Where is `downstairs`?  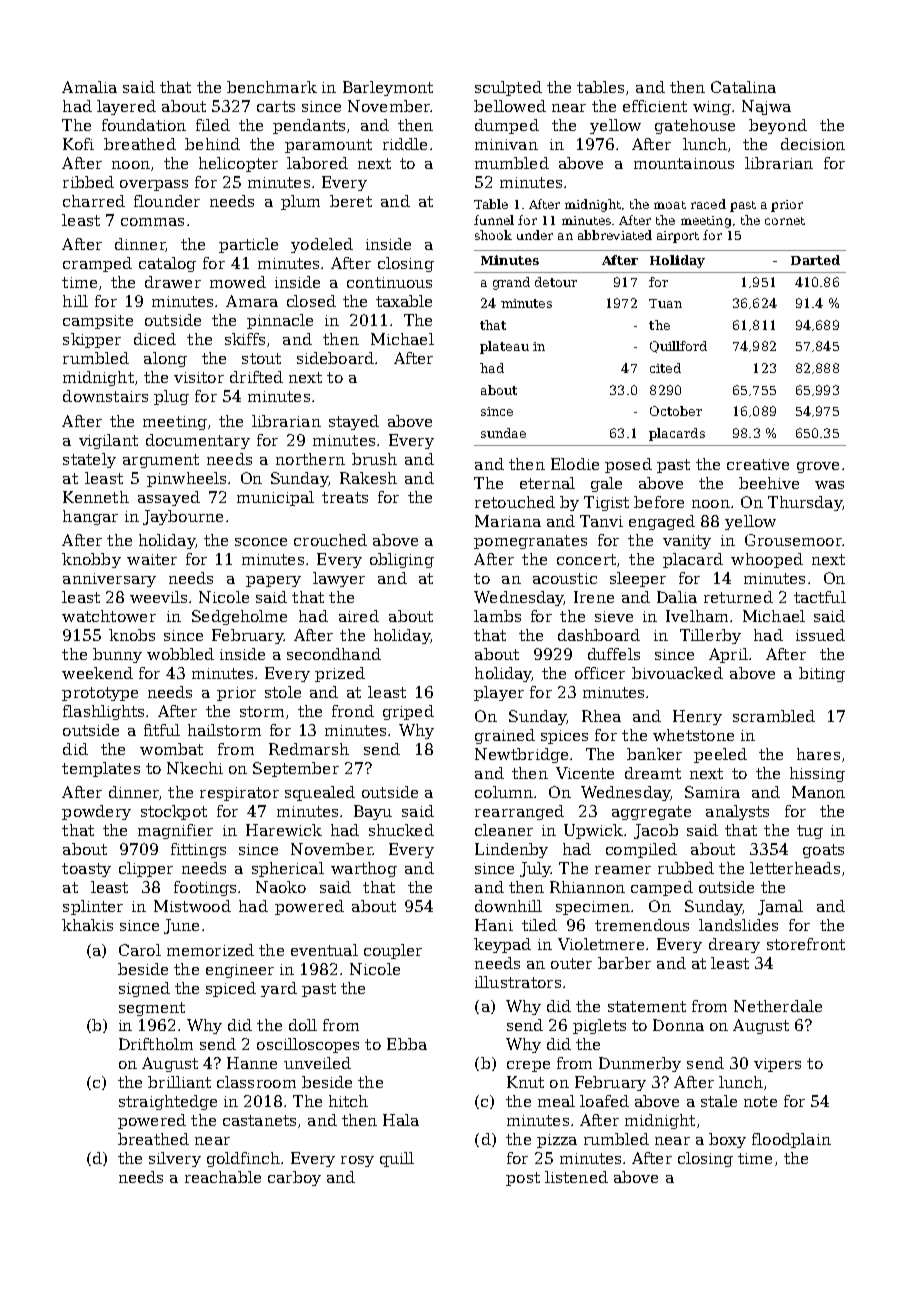 downstairs is located at coordinates (105, 396).
